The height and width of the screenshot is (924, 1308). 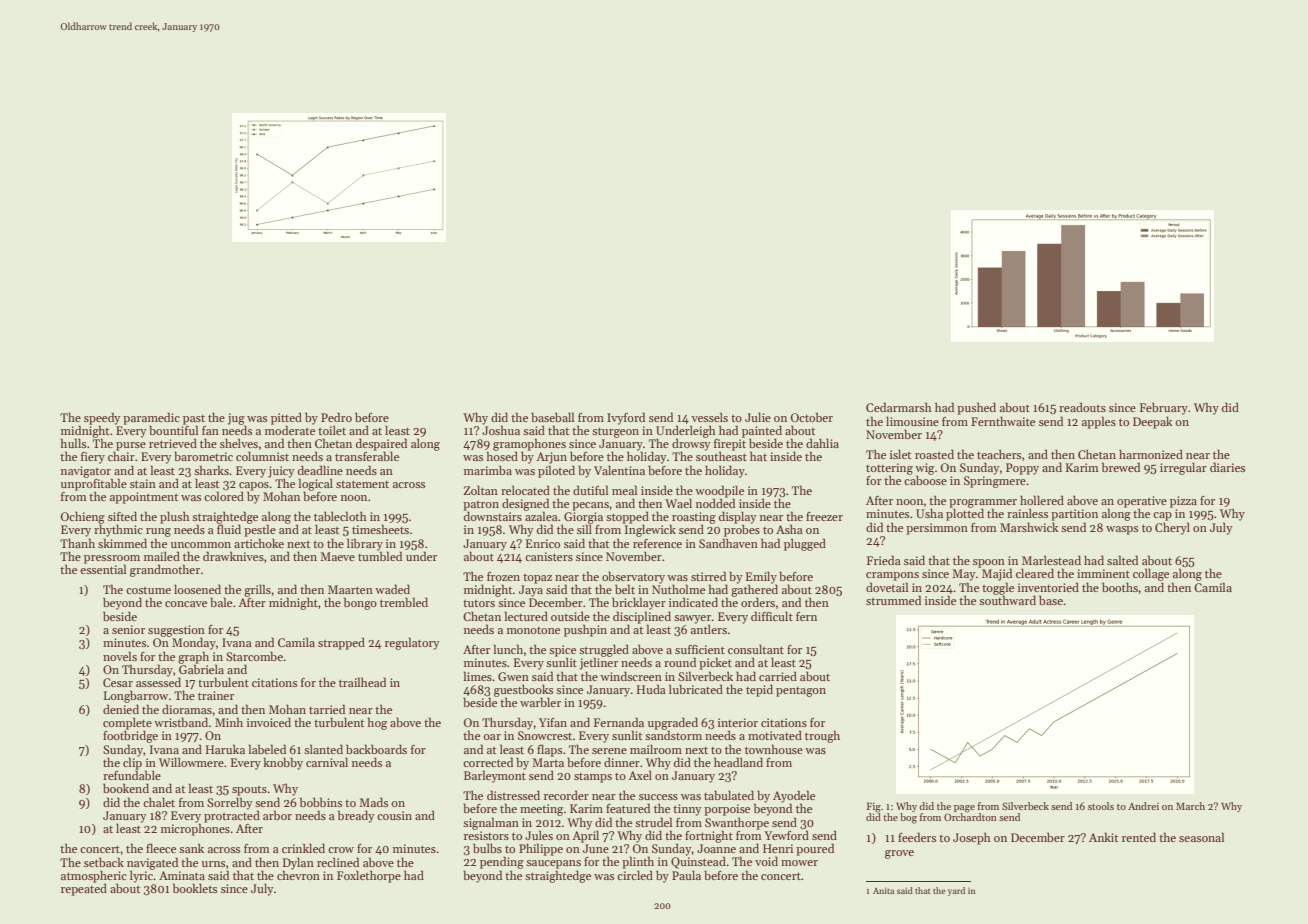 I want to click on stirred, so click(x=708, y=576).
